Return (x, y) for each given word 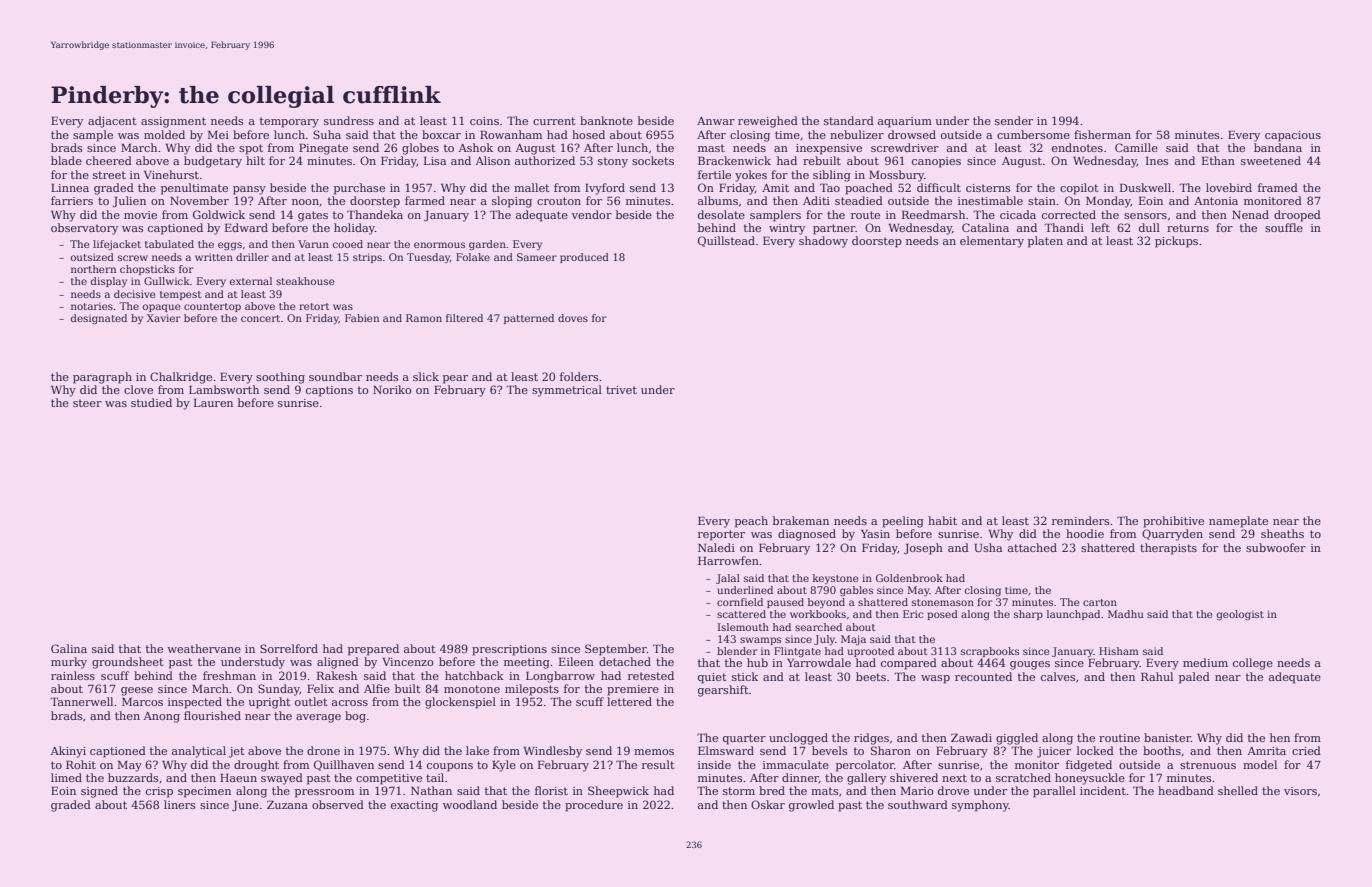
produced (584, 258)
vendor (592, 214)
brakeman (801, 520)
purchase (359, 189)
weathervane (204, 648)
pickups (1176, 242)
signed (99, 792)
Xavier (164, 318)
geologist (1240, 615)
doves (573, 318)
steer (87, 403)
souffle (1284, 227)
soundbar (335, 376)
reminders (1080, 520)
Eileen (576, 661)
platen (1045, 242)
